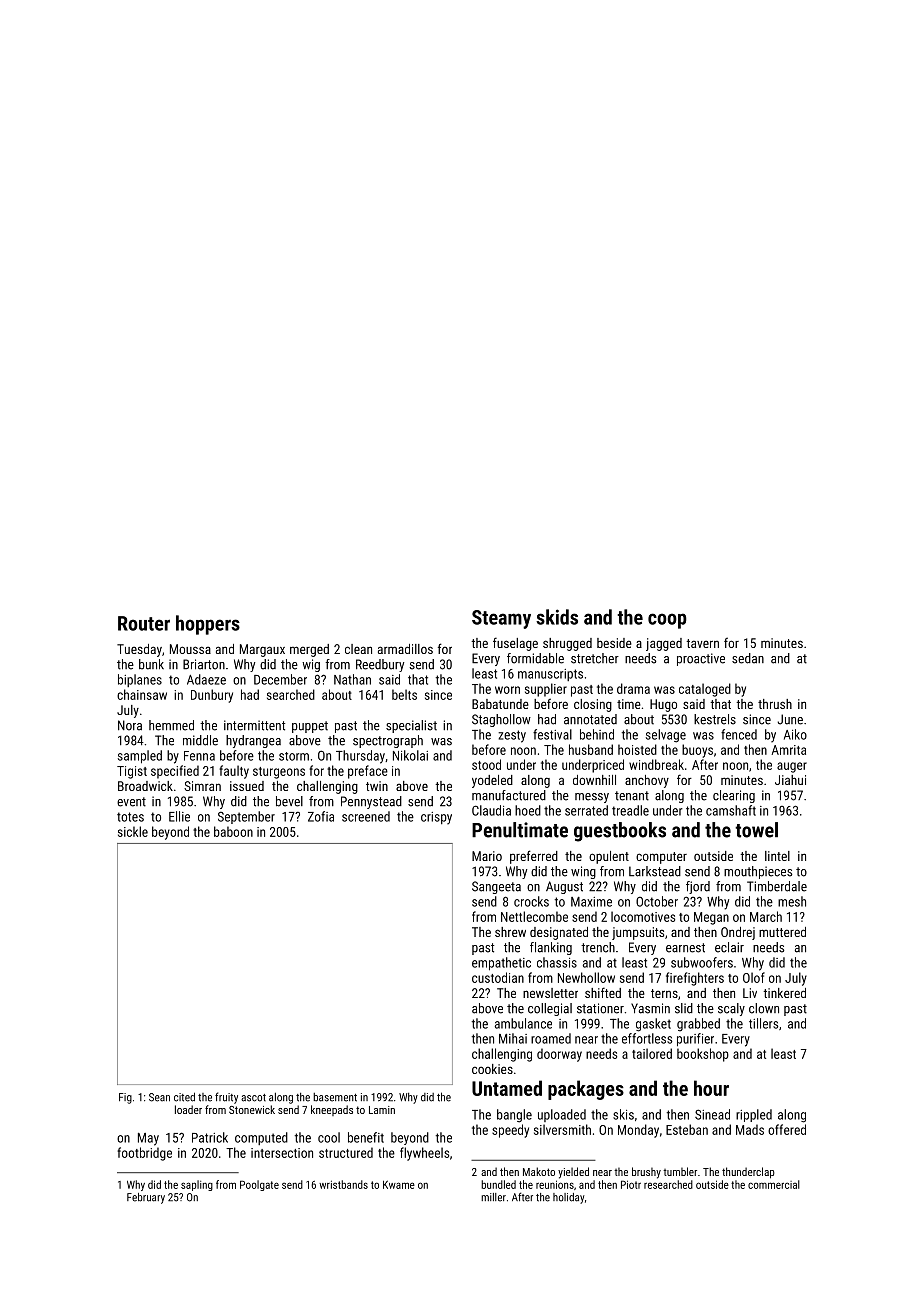  I want to click on Router, so click(144, 623).
